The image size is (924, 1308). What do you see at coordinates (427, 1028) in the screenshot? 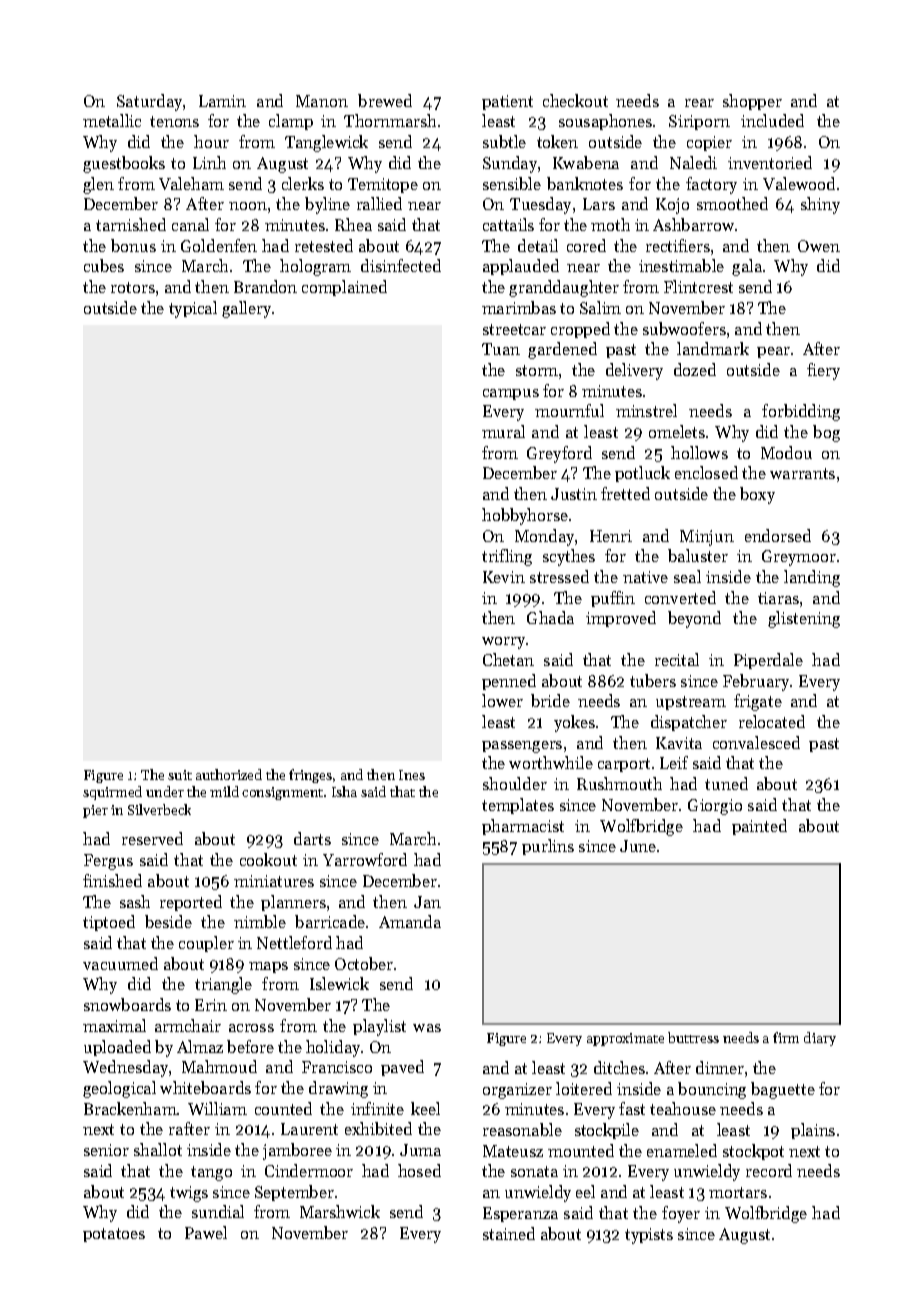
I see `was` at bounding box center [427, 1028].
